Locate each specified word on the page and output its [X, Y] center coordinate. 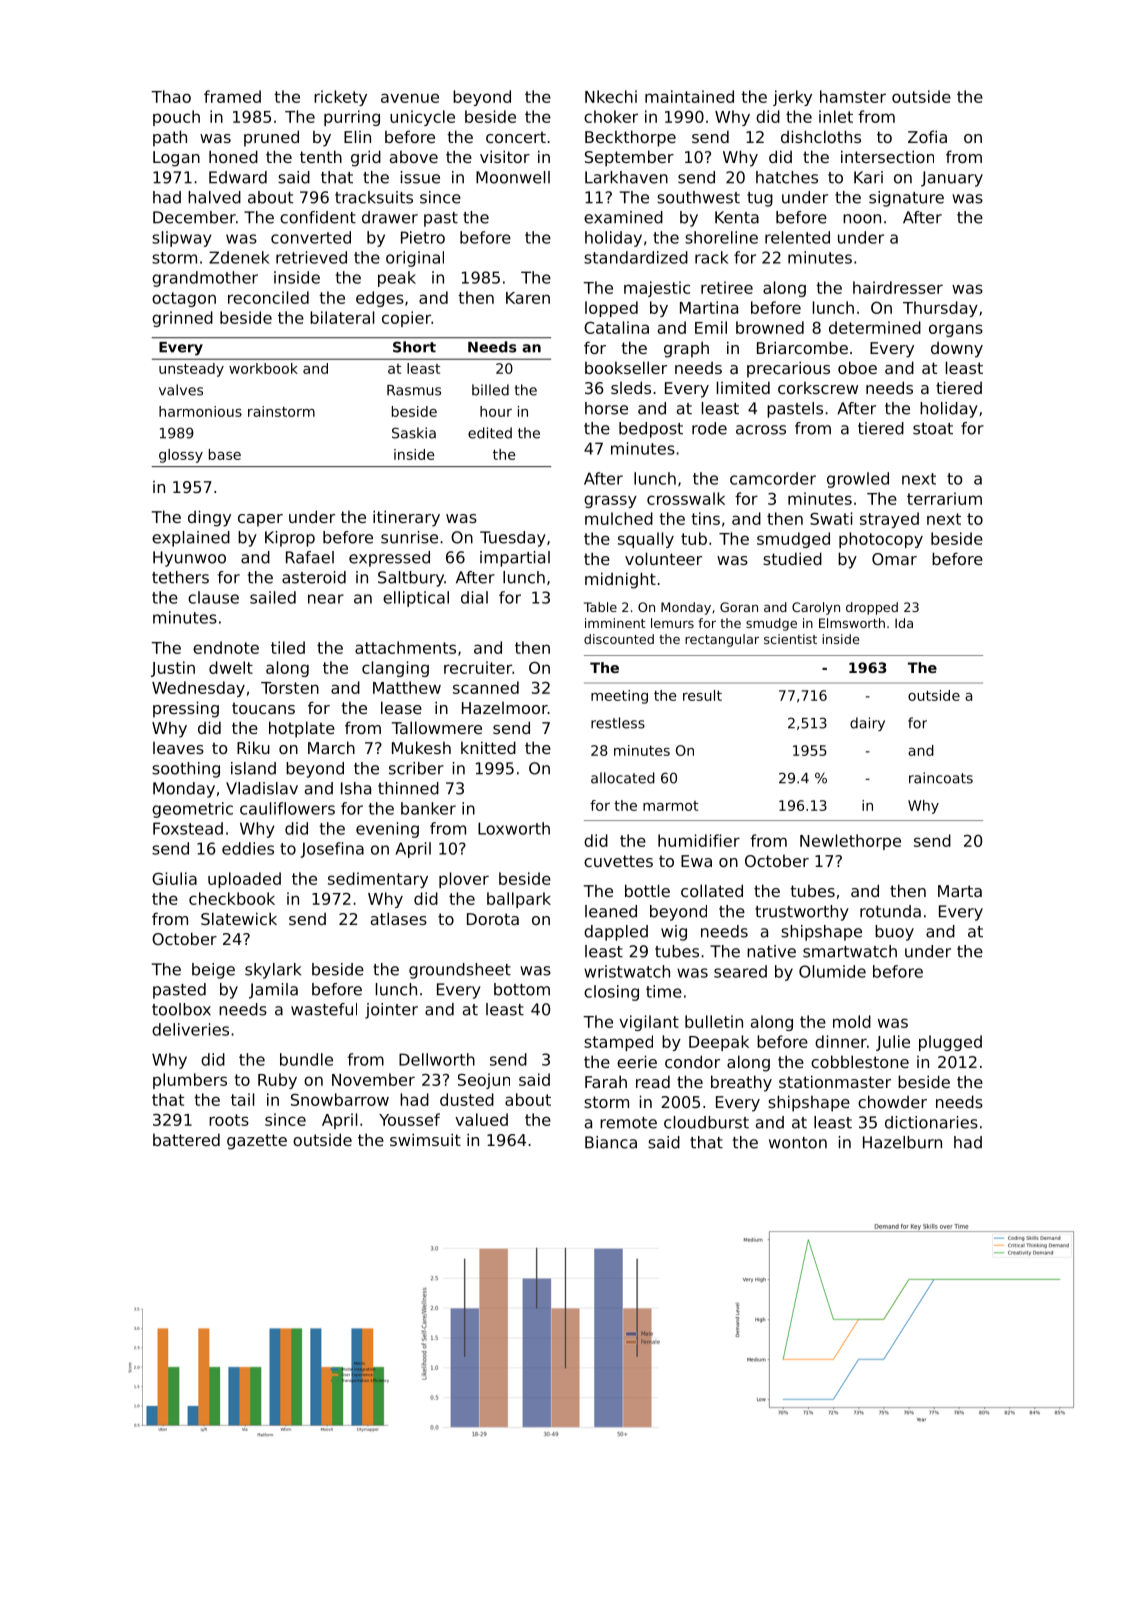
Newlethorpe [850, 842]
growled [858, 480]
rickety [340, 98]
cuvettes [618, 861]
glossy [181, 456]
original [415, 259]
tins [705, 518]
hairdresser [898, 287]
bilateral [342, 317]
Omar [894, 559]
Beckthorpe [630, 138]
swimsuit [425, 1139]
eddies [248, 848]
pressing [186, 709]
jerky [792, 98]
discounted [619, 639]
